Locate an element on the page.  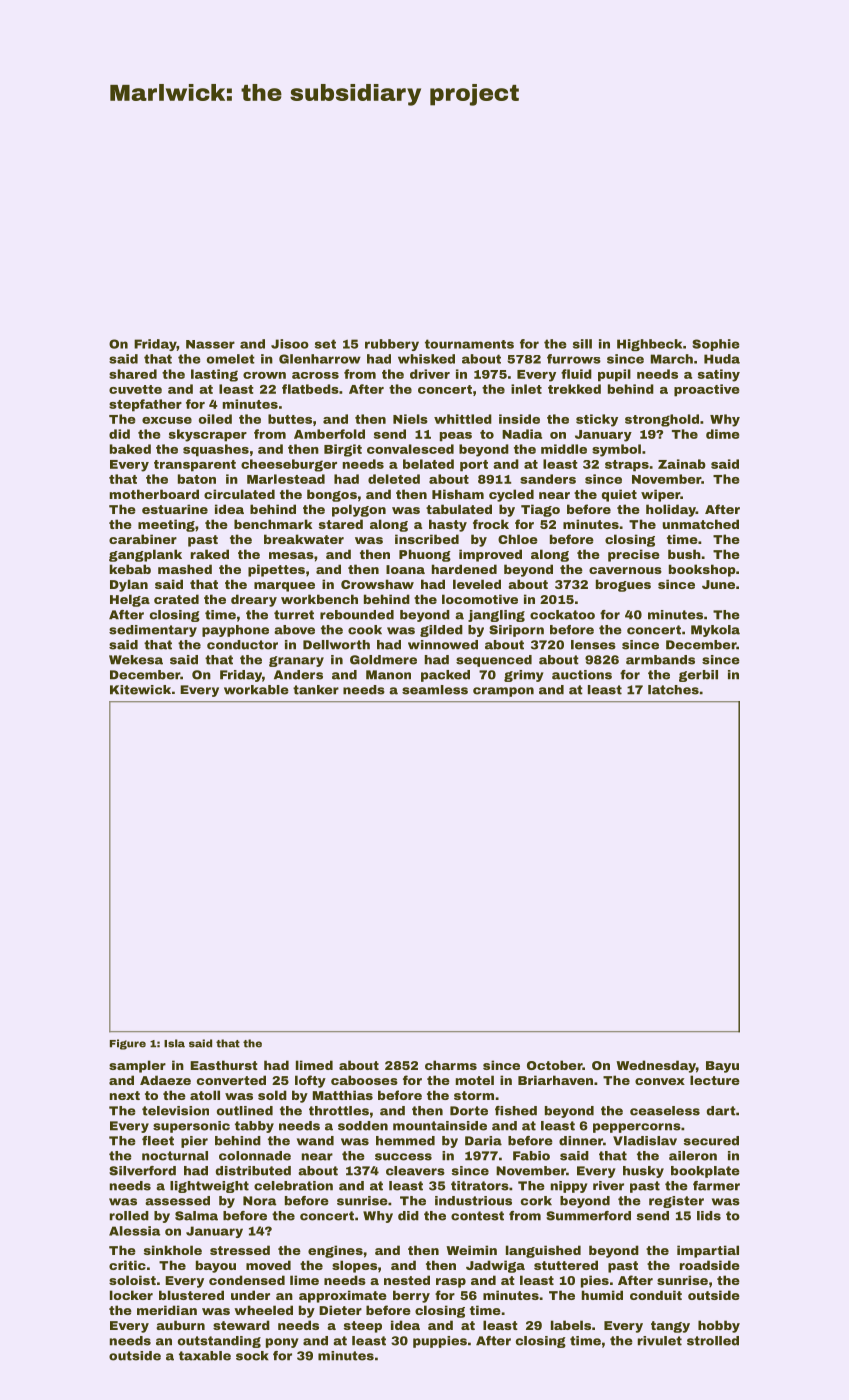
carabiner is located at coordinates (143, 539).
